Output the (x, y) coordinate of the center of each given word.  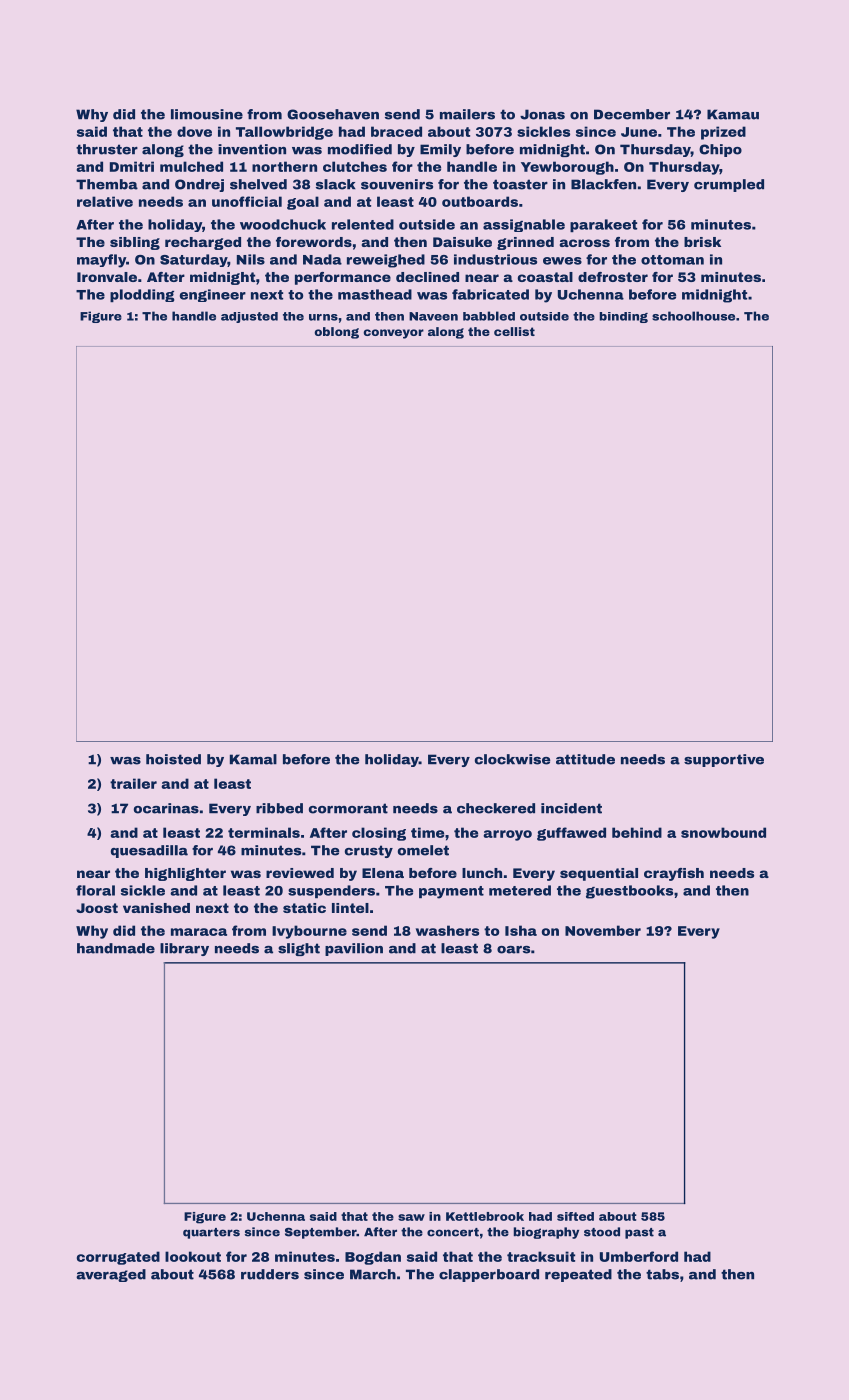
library (184, 949)
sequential (599, 874)
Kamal (253, 759)
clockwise (512, 759)
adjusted (249, 317)
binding (624, 317)
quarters (211, 1233)
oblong (336, 333)
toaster (520, 184)
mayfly (101, 261)
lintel (350, 908)
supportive (724, 760)
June (639, 132)
